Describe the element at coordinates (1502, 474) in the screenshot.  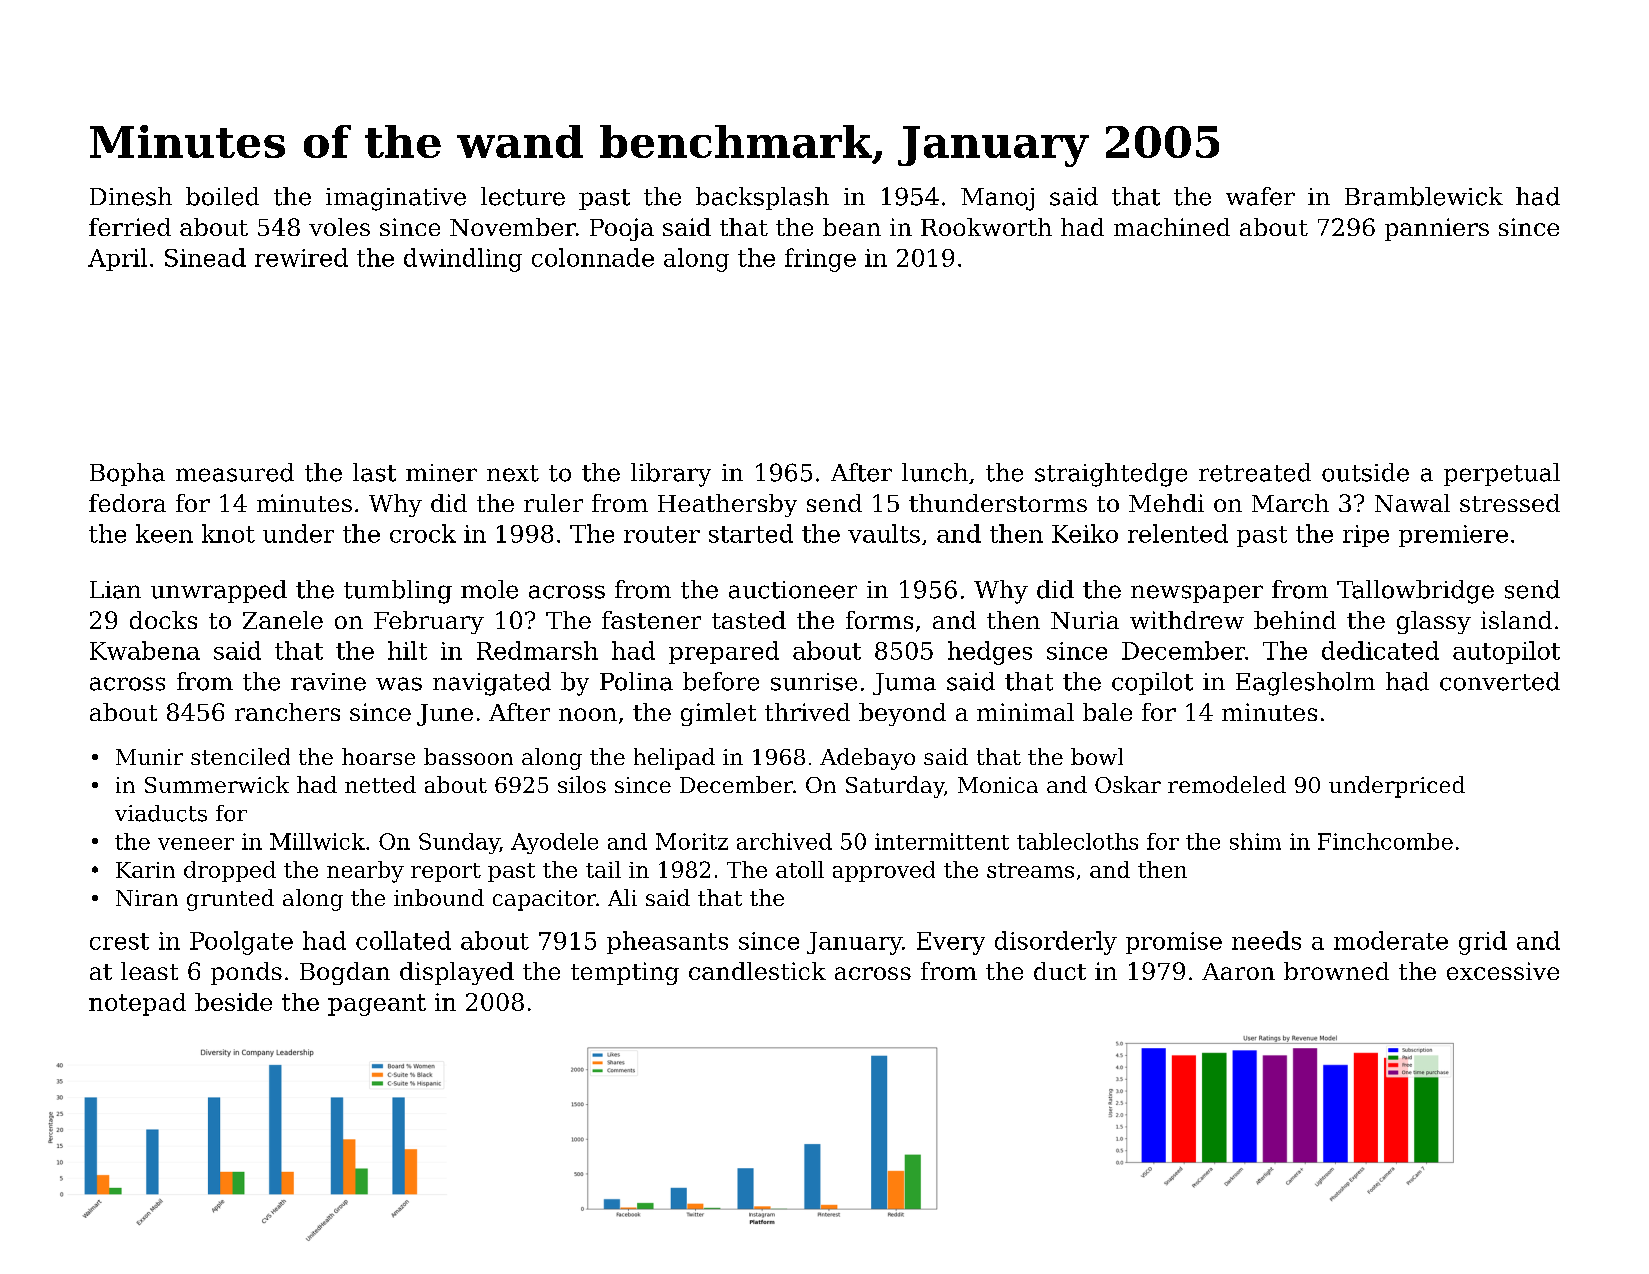
I see `perpetual` at that location.
